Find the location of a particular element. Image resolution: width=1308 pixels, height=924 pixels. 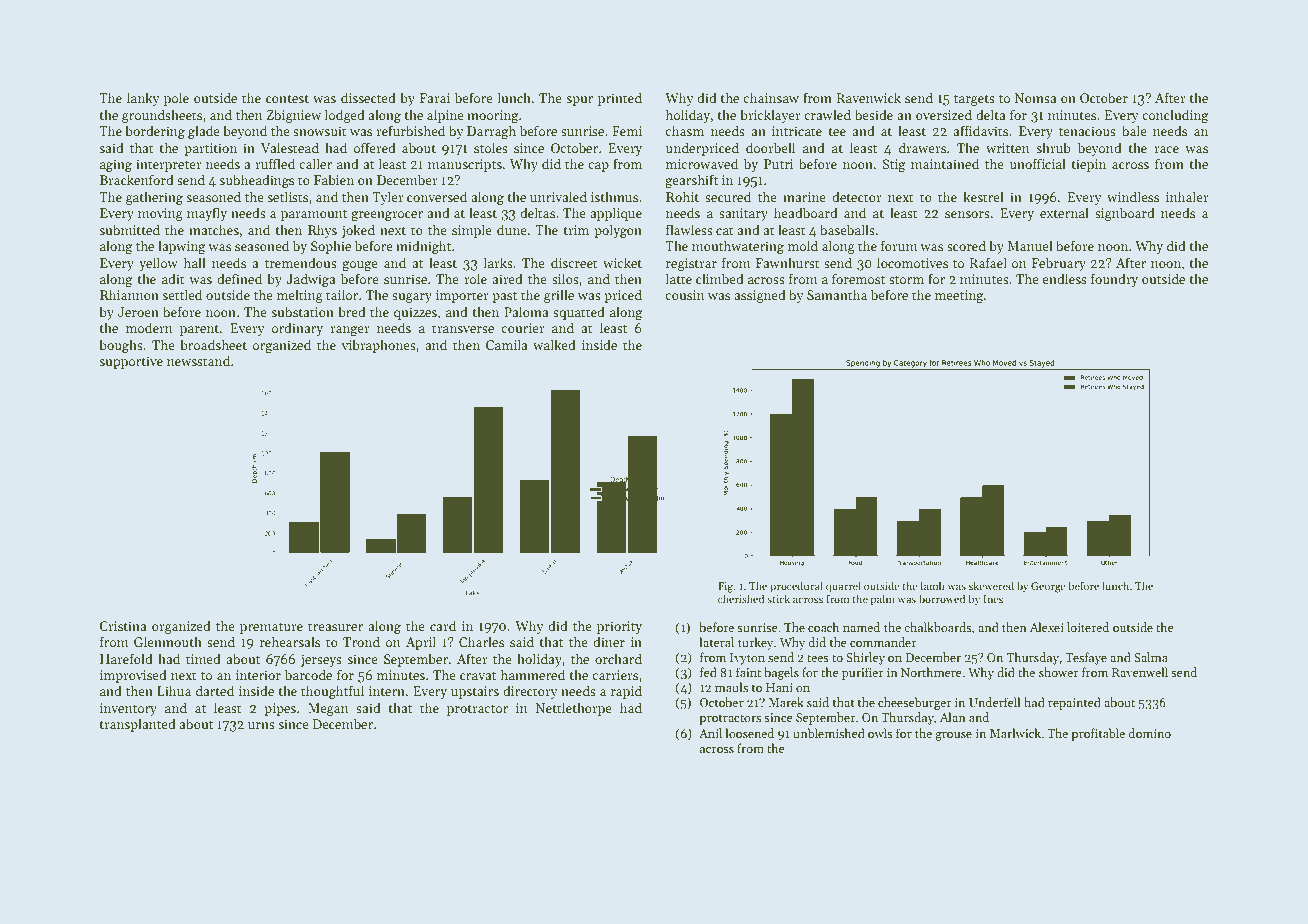

pole is located at coordinates (176, 99).
